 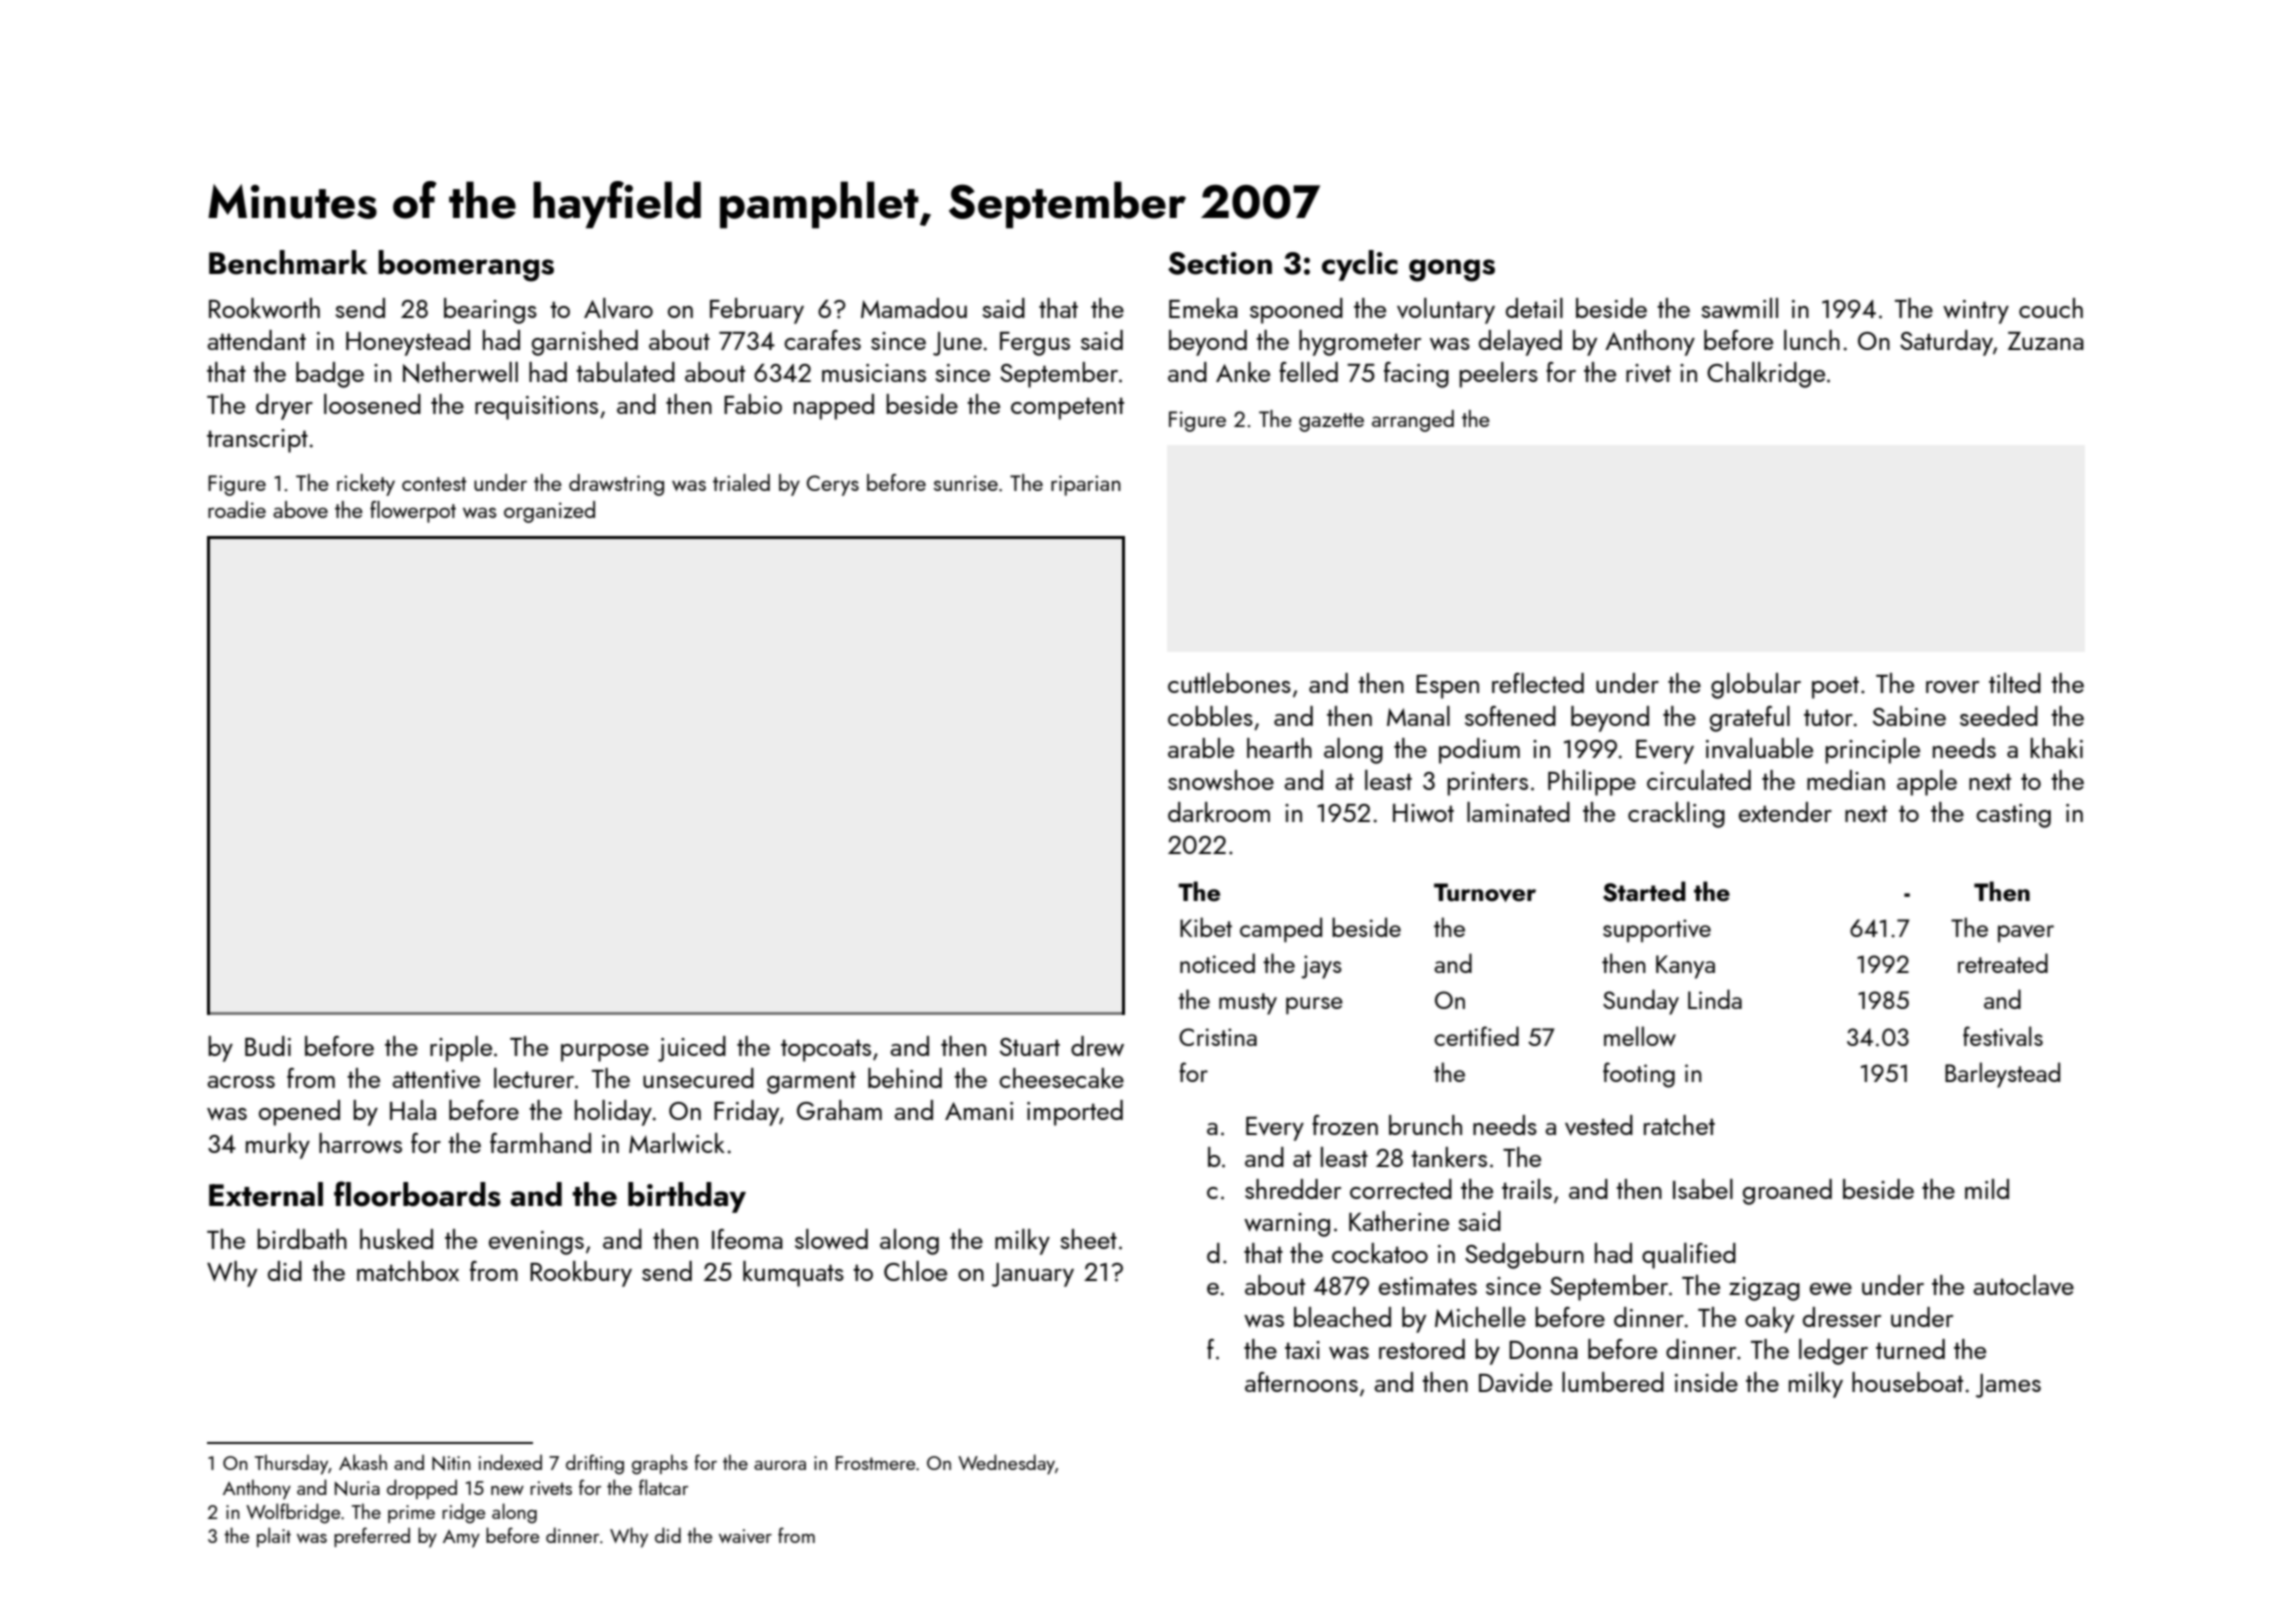 I want to click on tilted, so click(x=2015, y=683).
